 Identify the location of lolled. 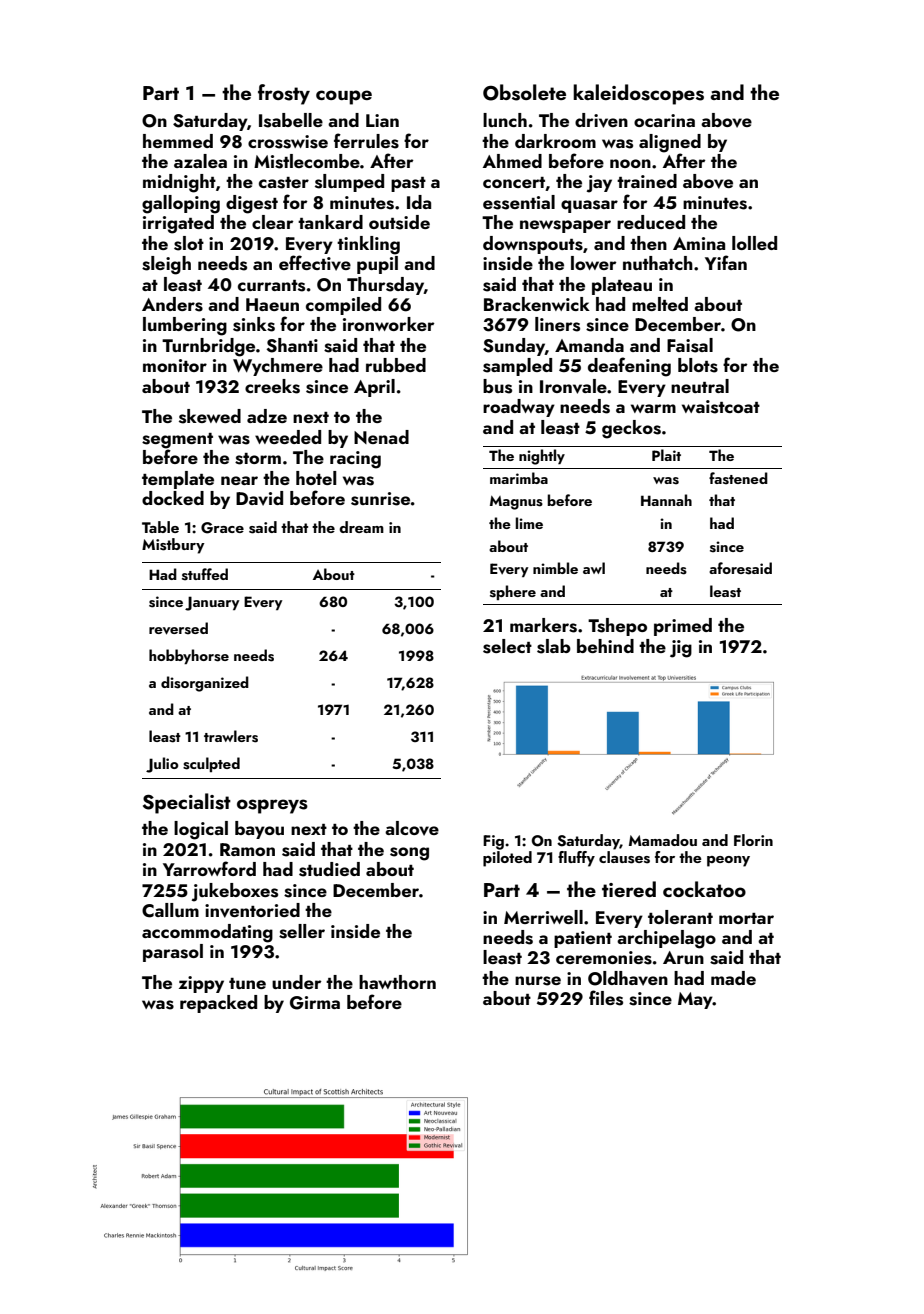
(754, 243).
